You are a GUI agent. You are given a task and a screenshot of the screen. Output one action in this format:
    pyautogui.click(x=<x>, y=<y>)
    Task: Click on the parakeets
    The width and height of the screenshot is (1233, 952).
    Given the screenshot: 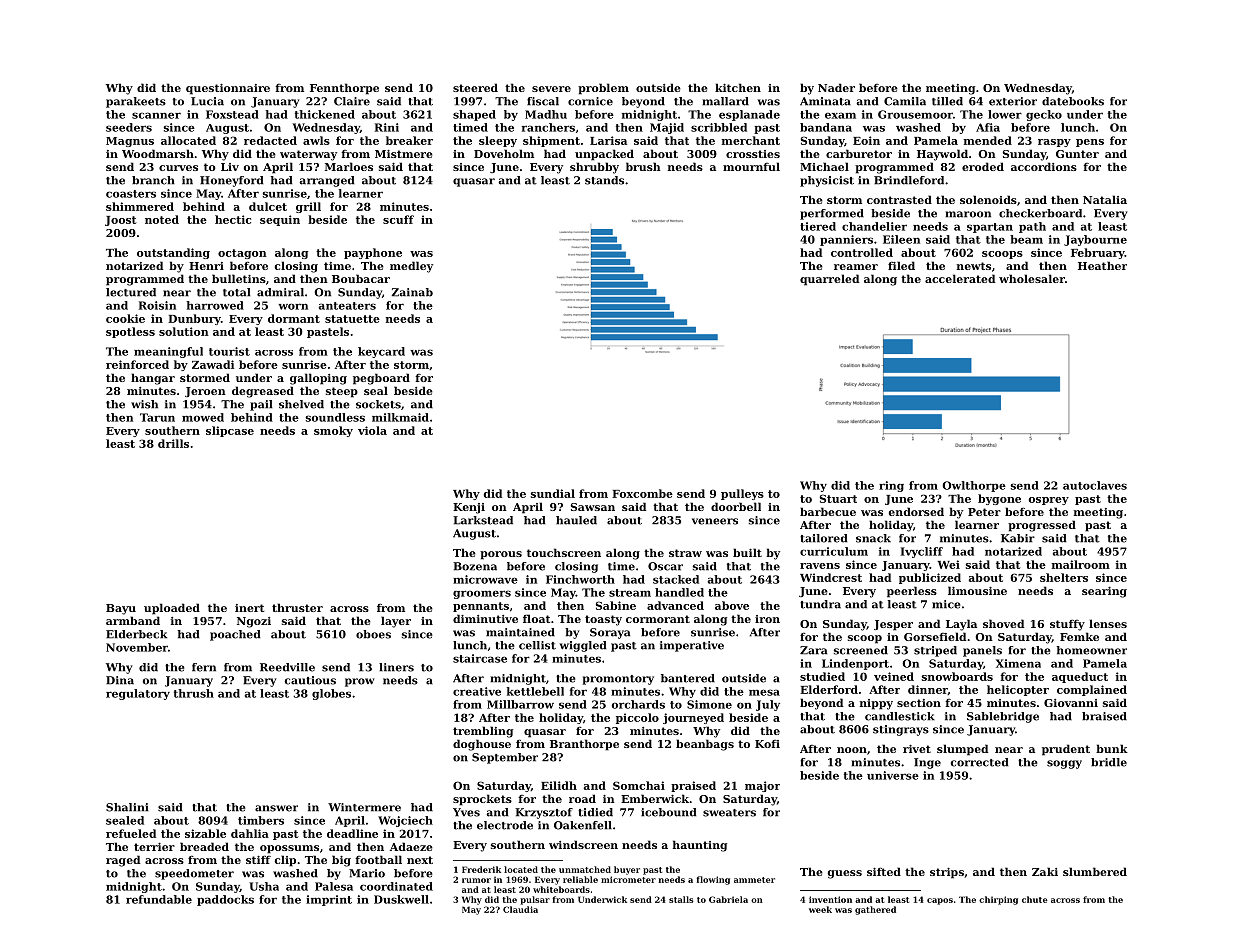 What is the action you would take?
    pyautogui.click(x=136, y=102)
